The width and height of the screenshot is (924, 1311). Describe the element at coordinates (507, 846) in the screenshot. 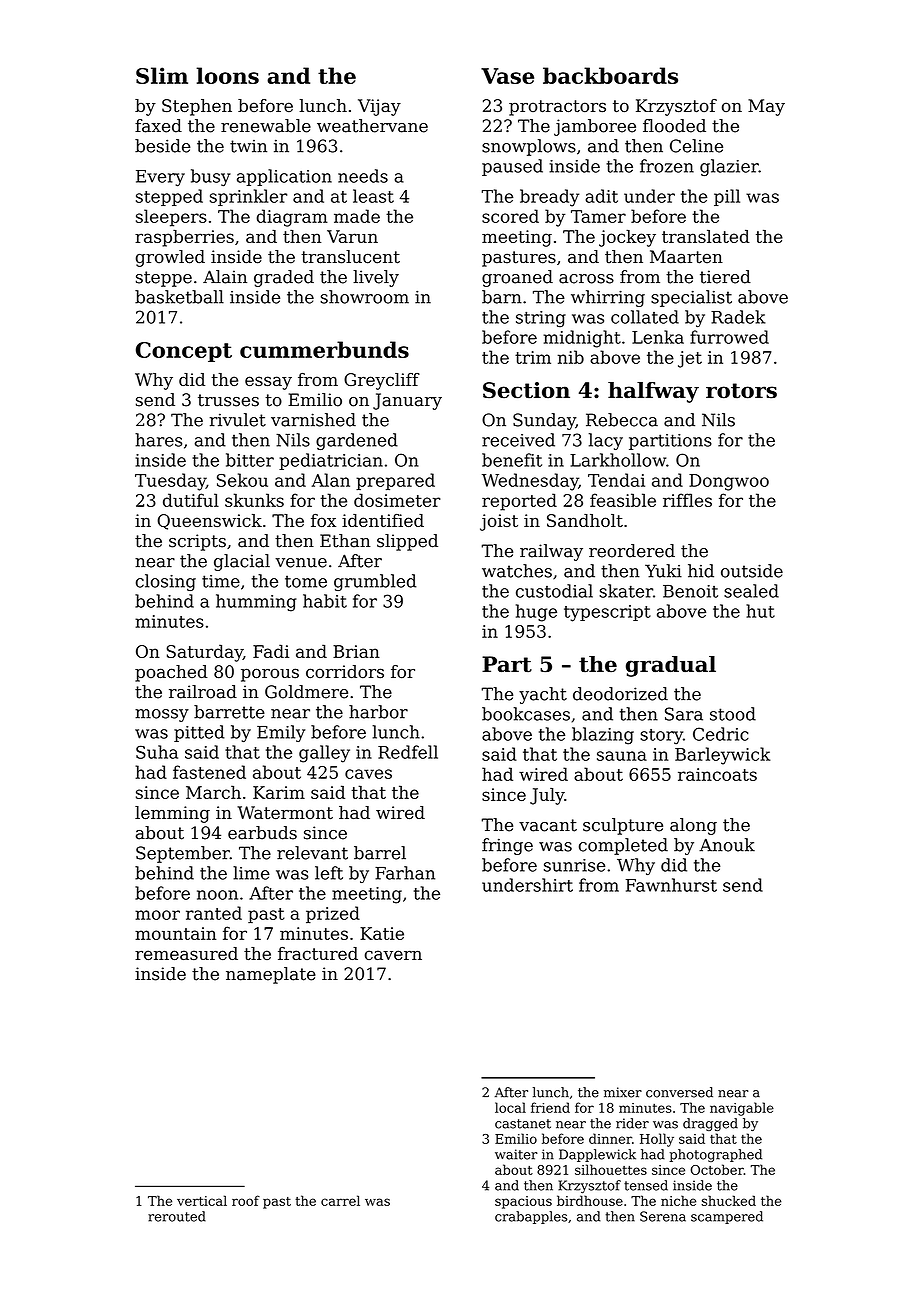

I see `fringe` at that location.
